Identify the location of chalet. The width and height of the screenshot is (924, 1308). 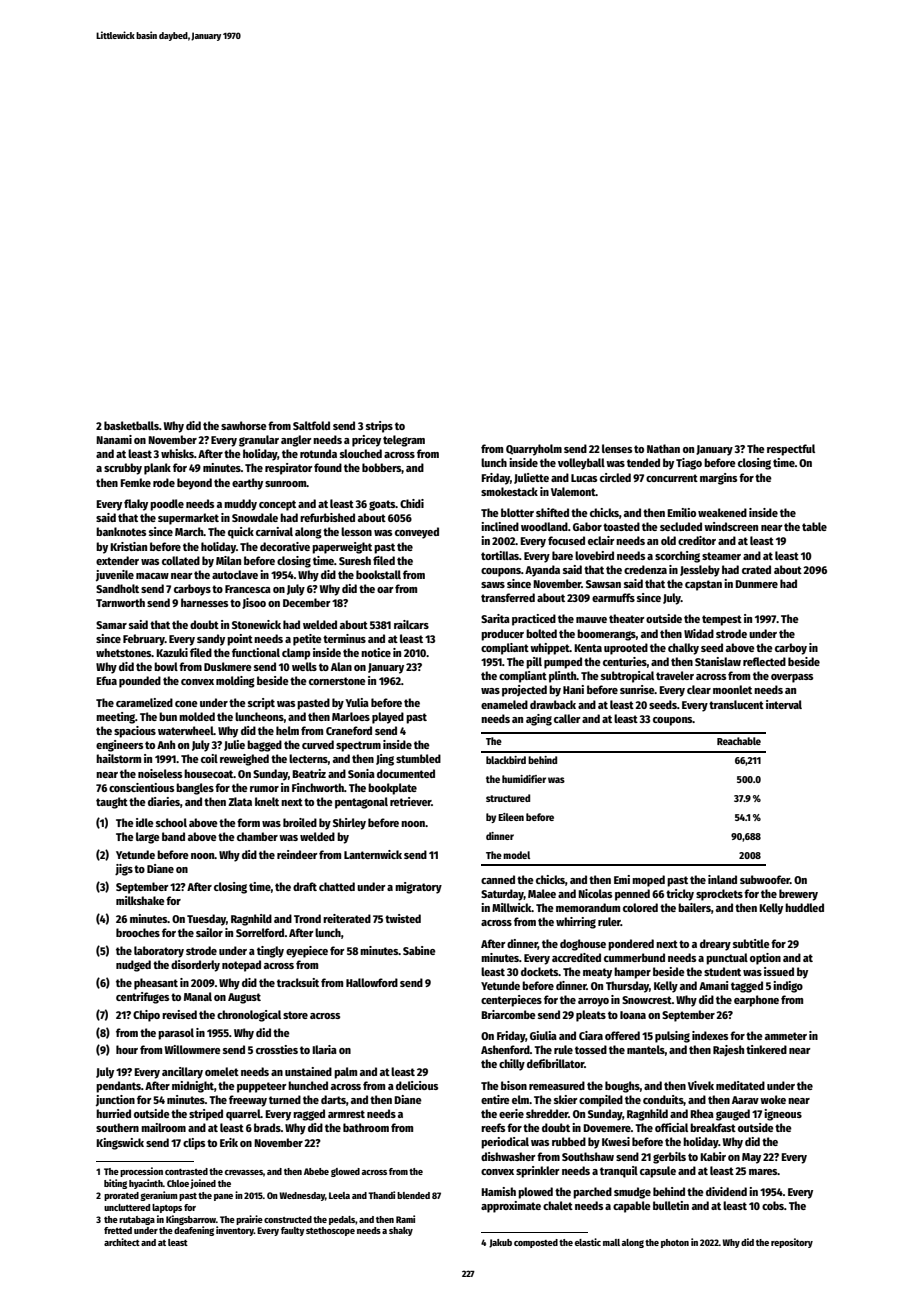
(558, 1205).
